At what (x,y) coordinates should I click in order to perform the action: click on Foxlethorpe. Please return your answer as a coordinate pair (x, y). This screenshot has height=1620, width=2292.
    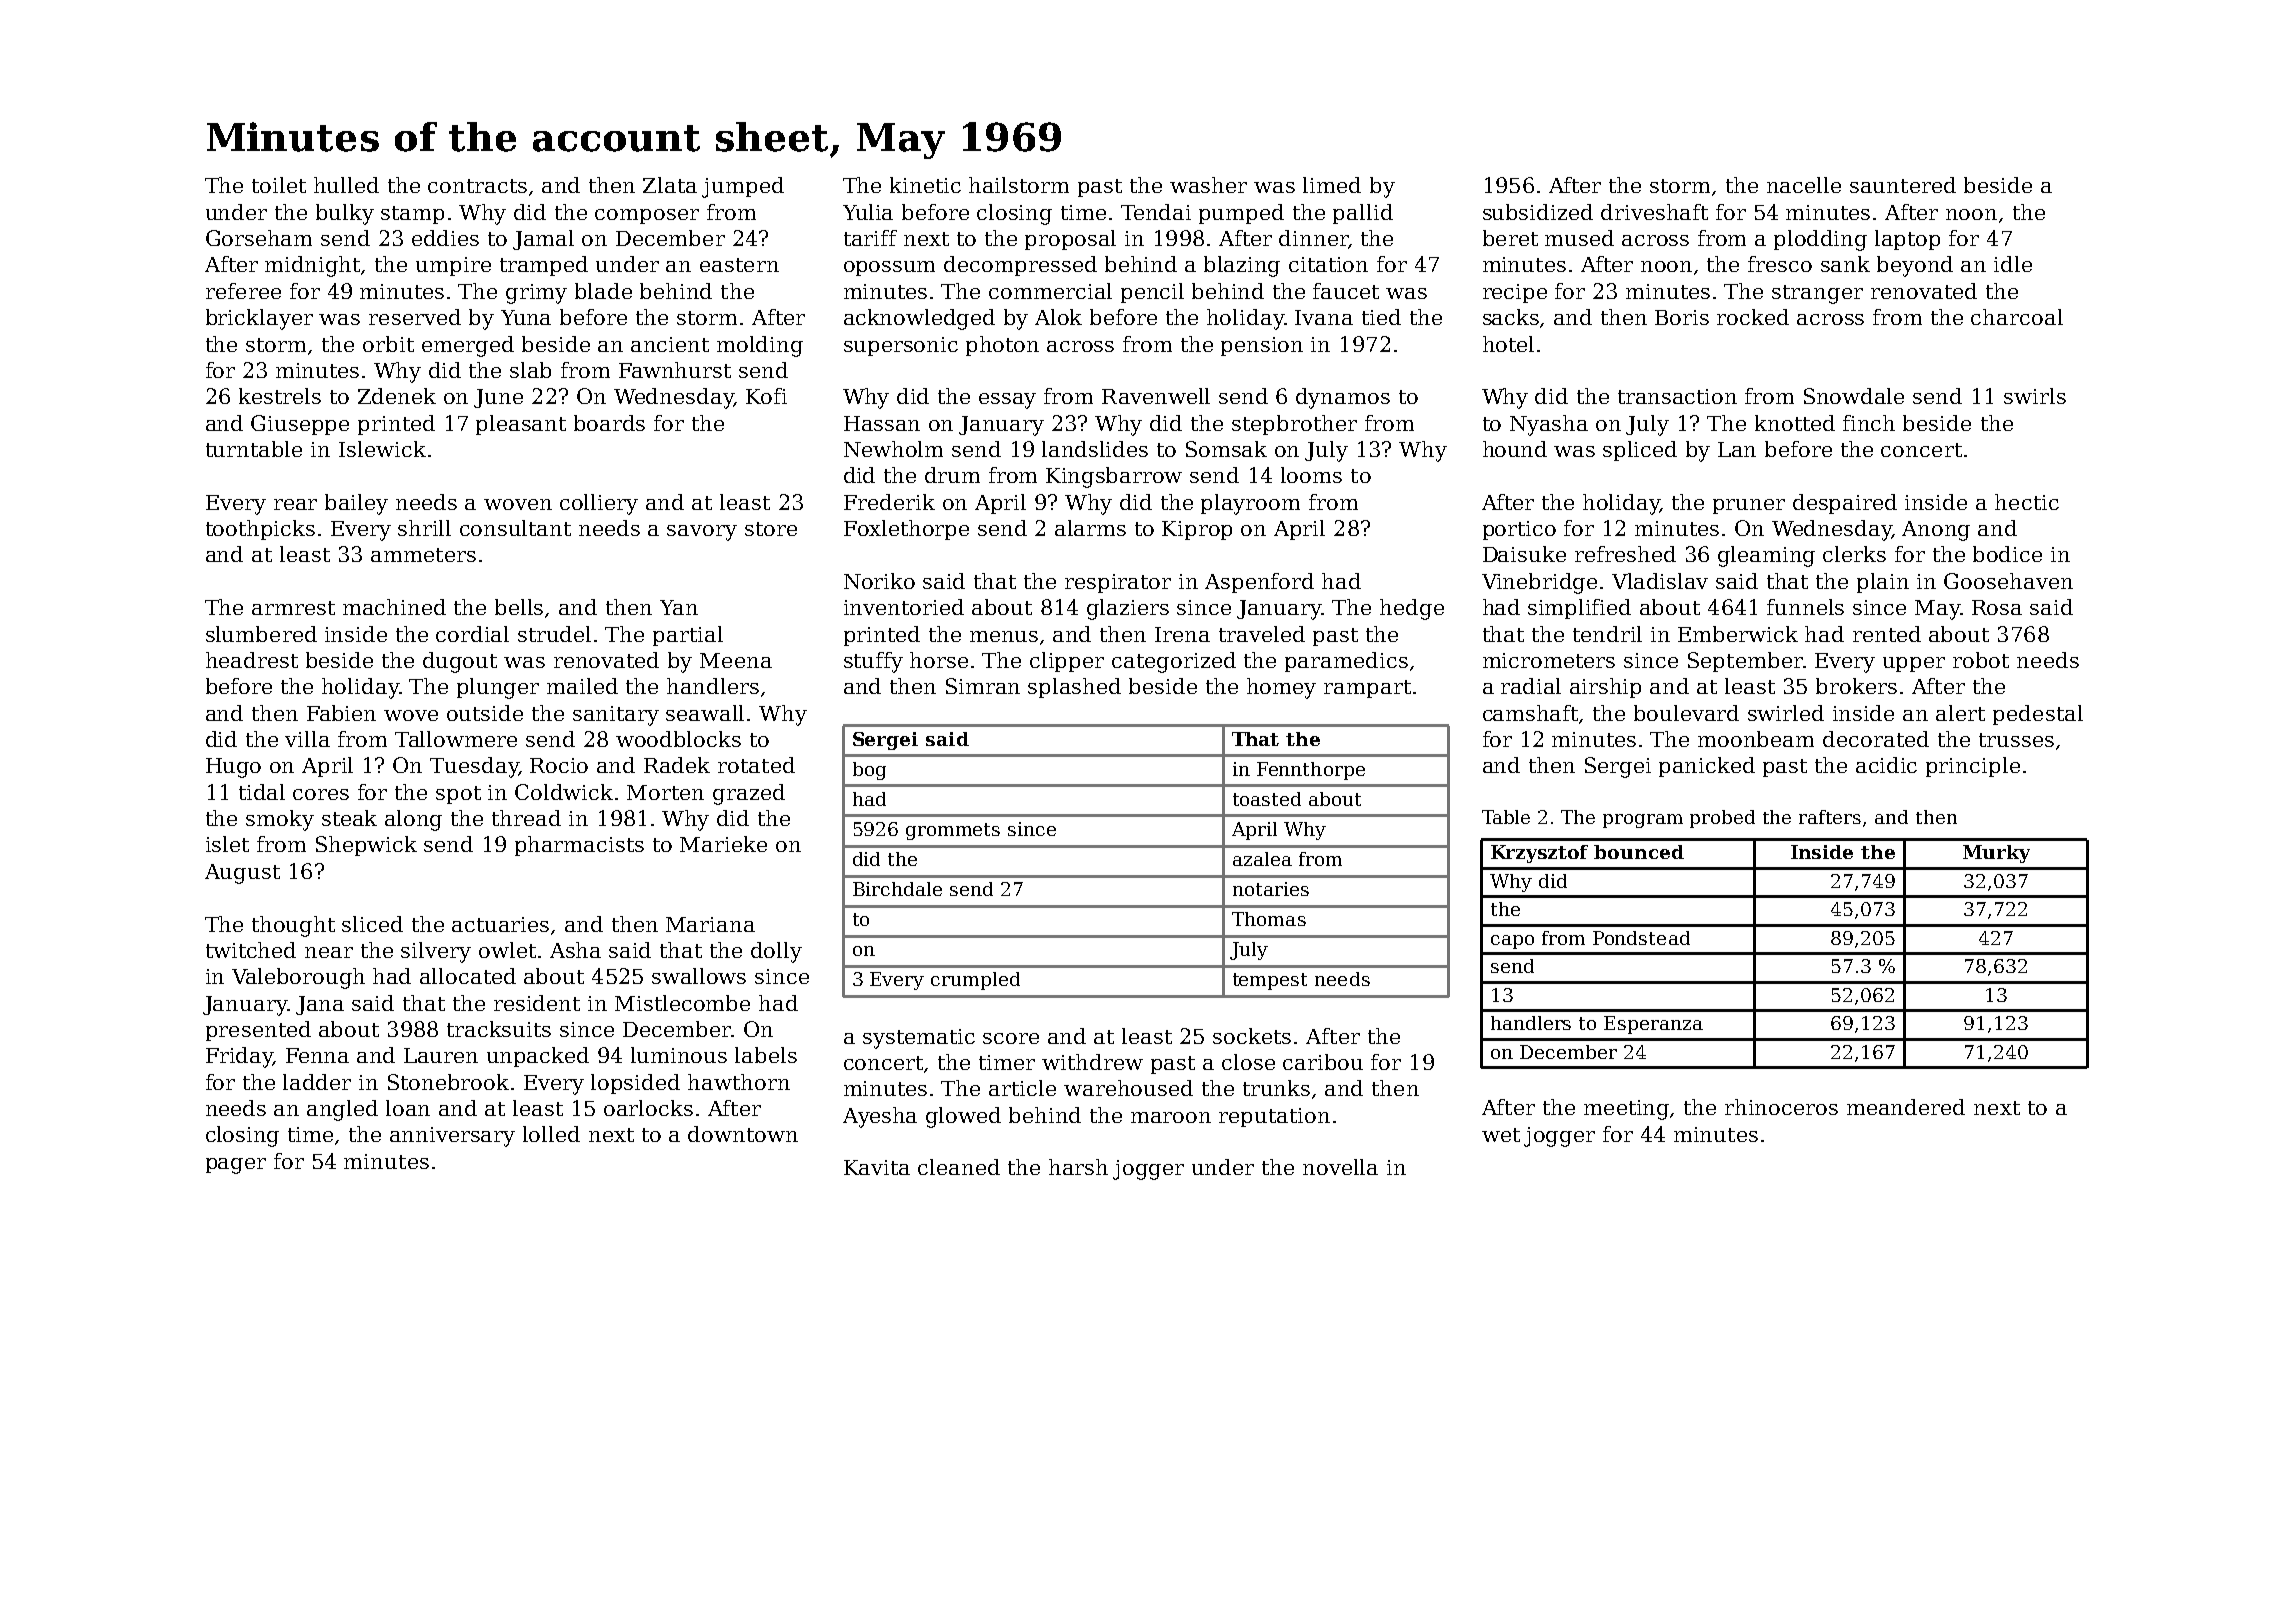
    Looking at the image, I should click on (906, 530).
